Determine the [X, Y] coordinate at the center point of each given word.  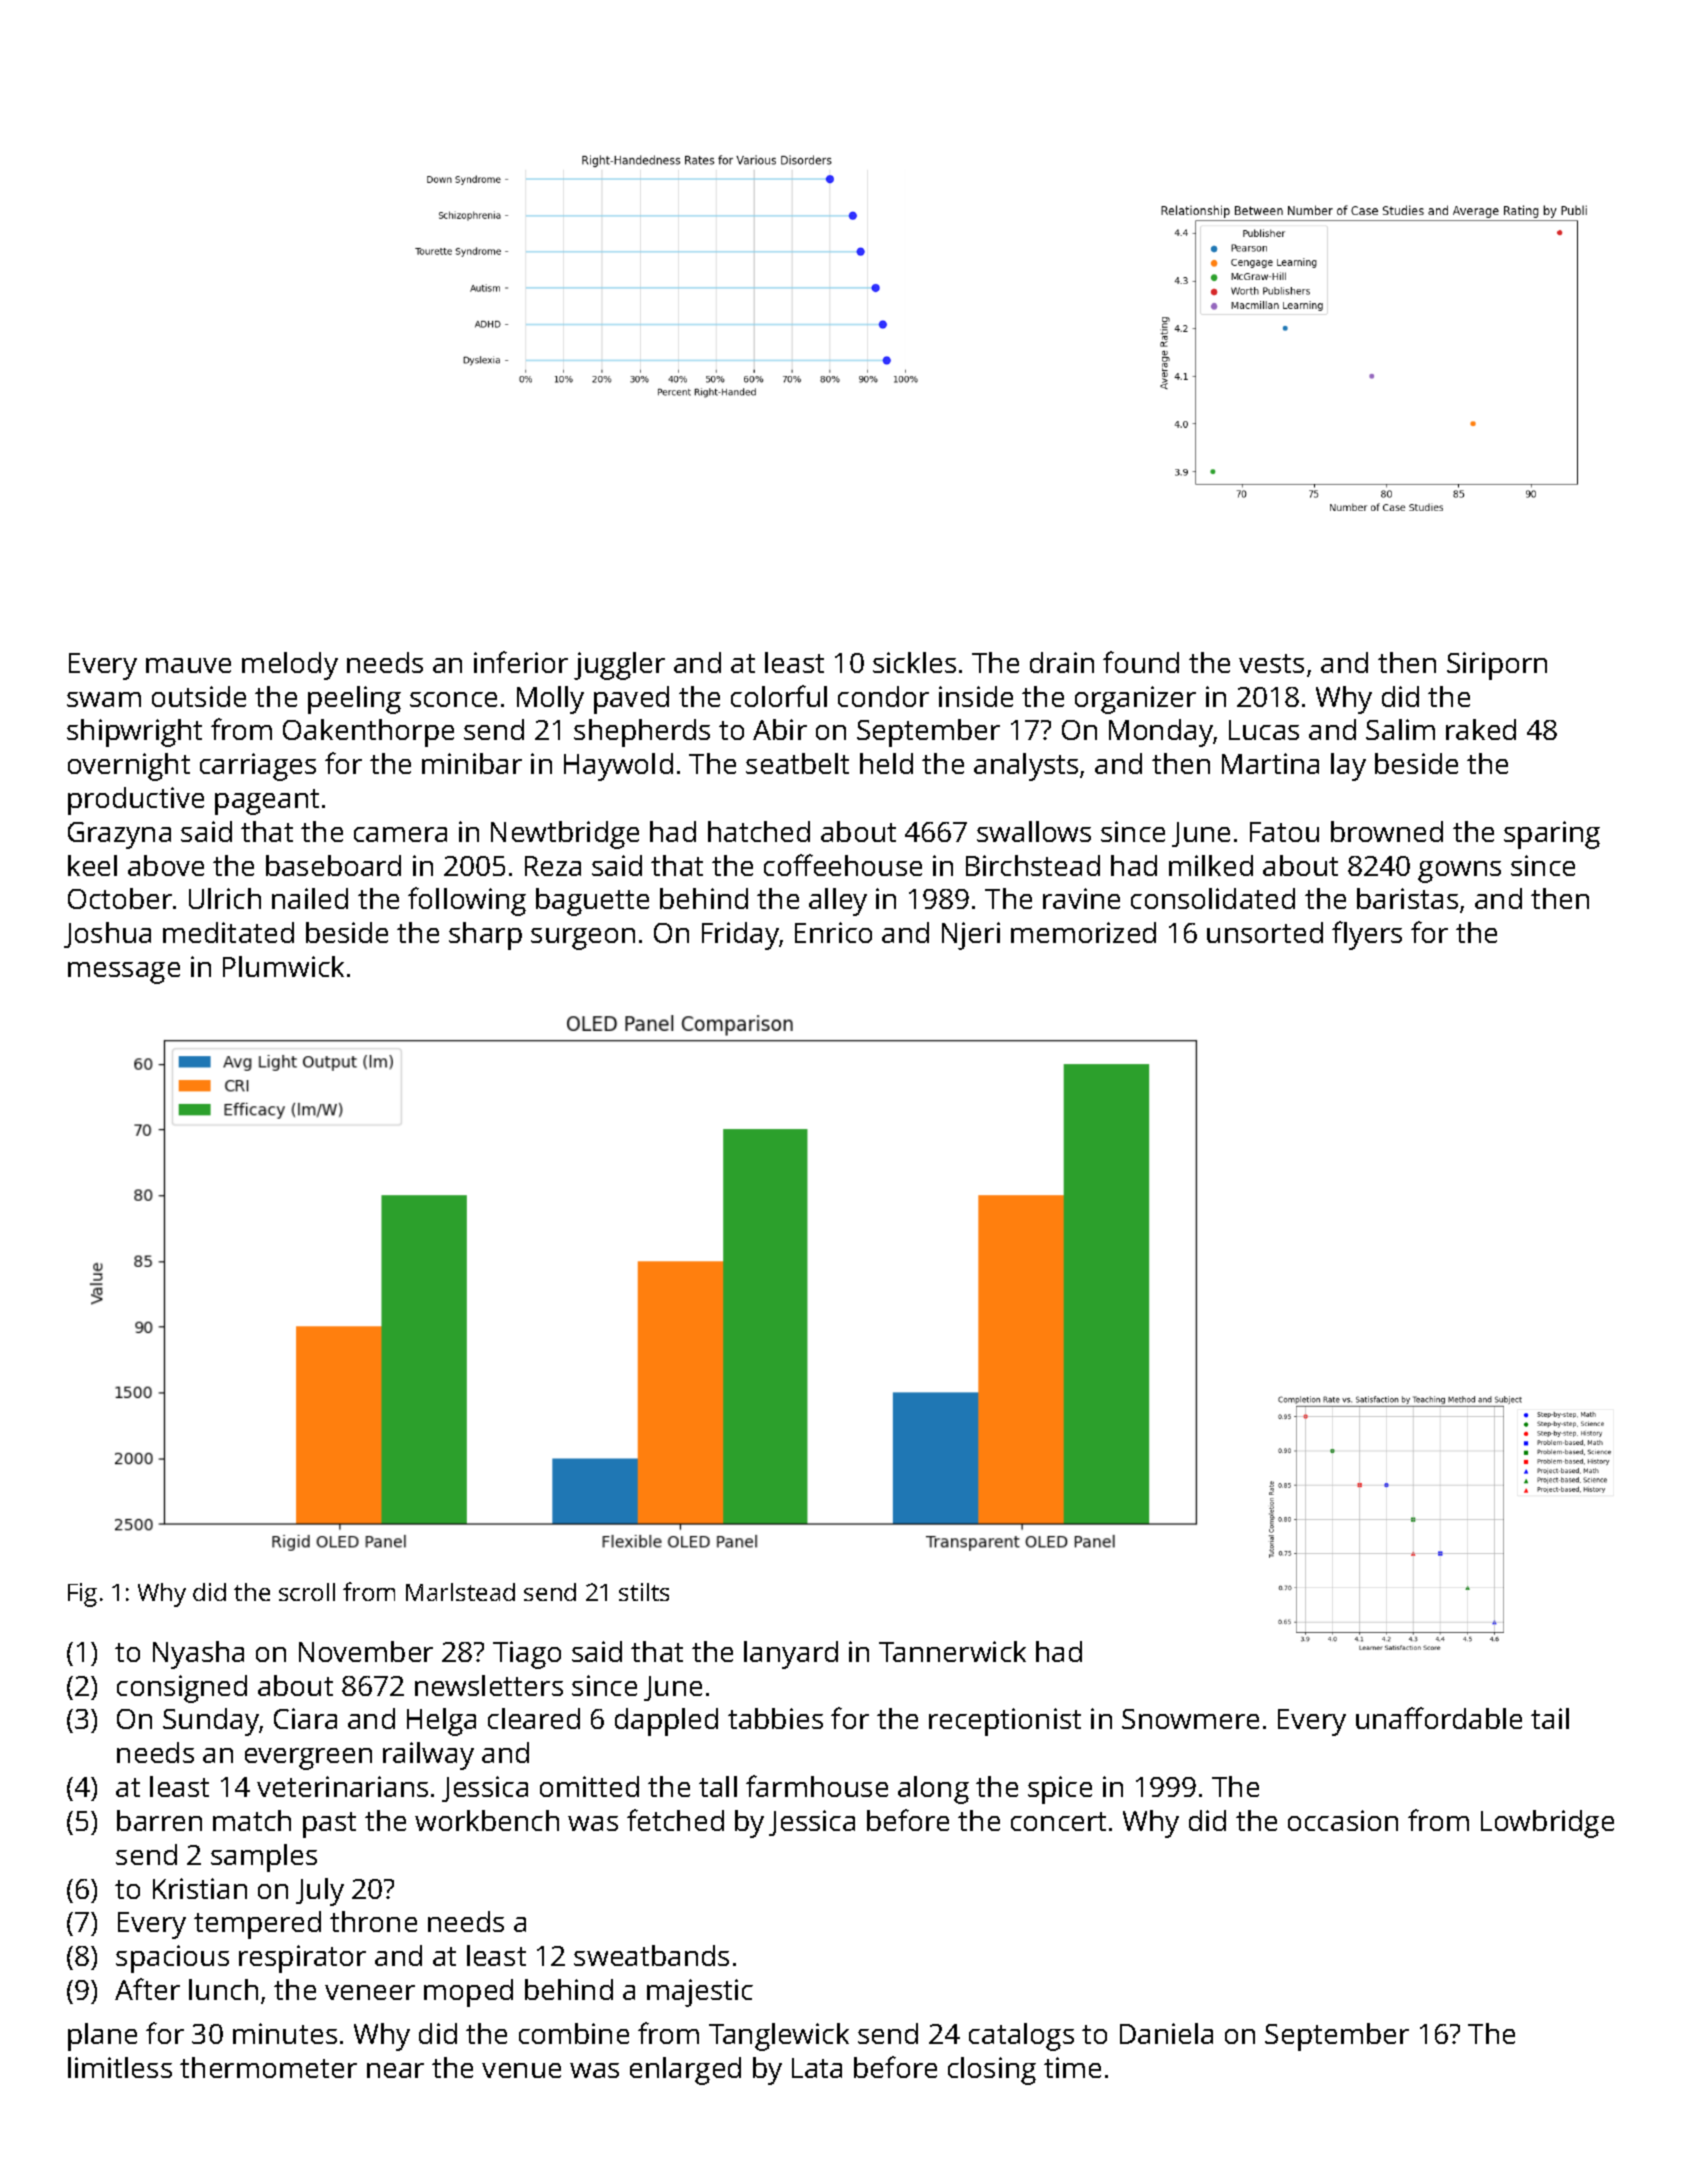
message [124, 973]
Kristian [200, 1888]
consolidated [1213, 898]
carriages [258, 767]
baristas [1407, 898]
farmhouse [817, 1786]
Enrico [833, 932]
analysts [1026, 767]
